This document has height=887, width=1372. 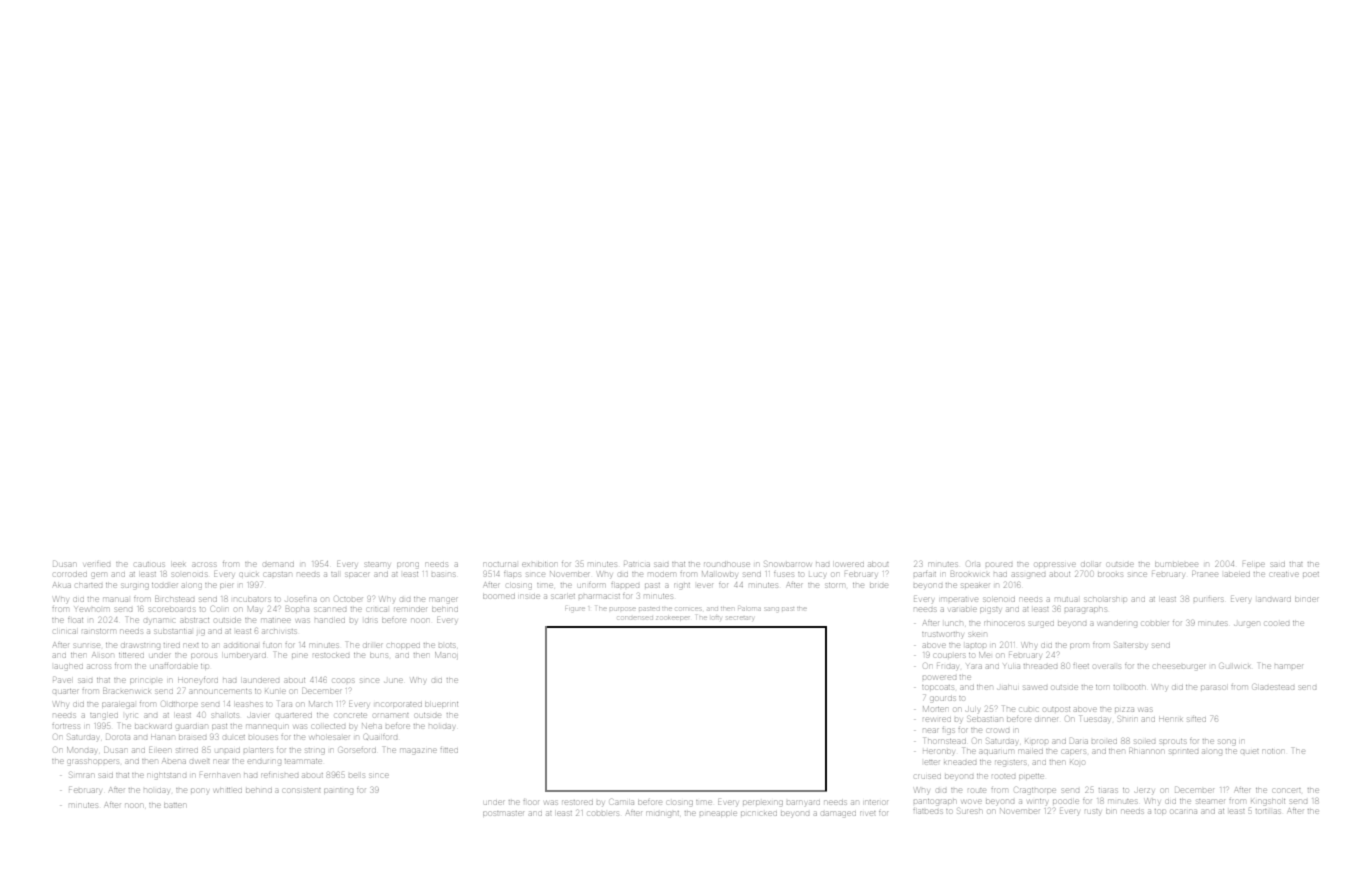 I want to click on whittled, so click(x=228, y=790).
